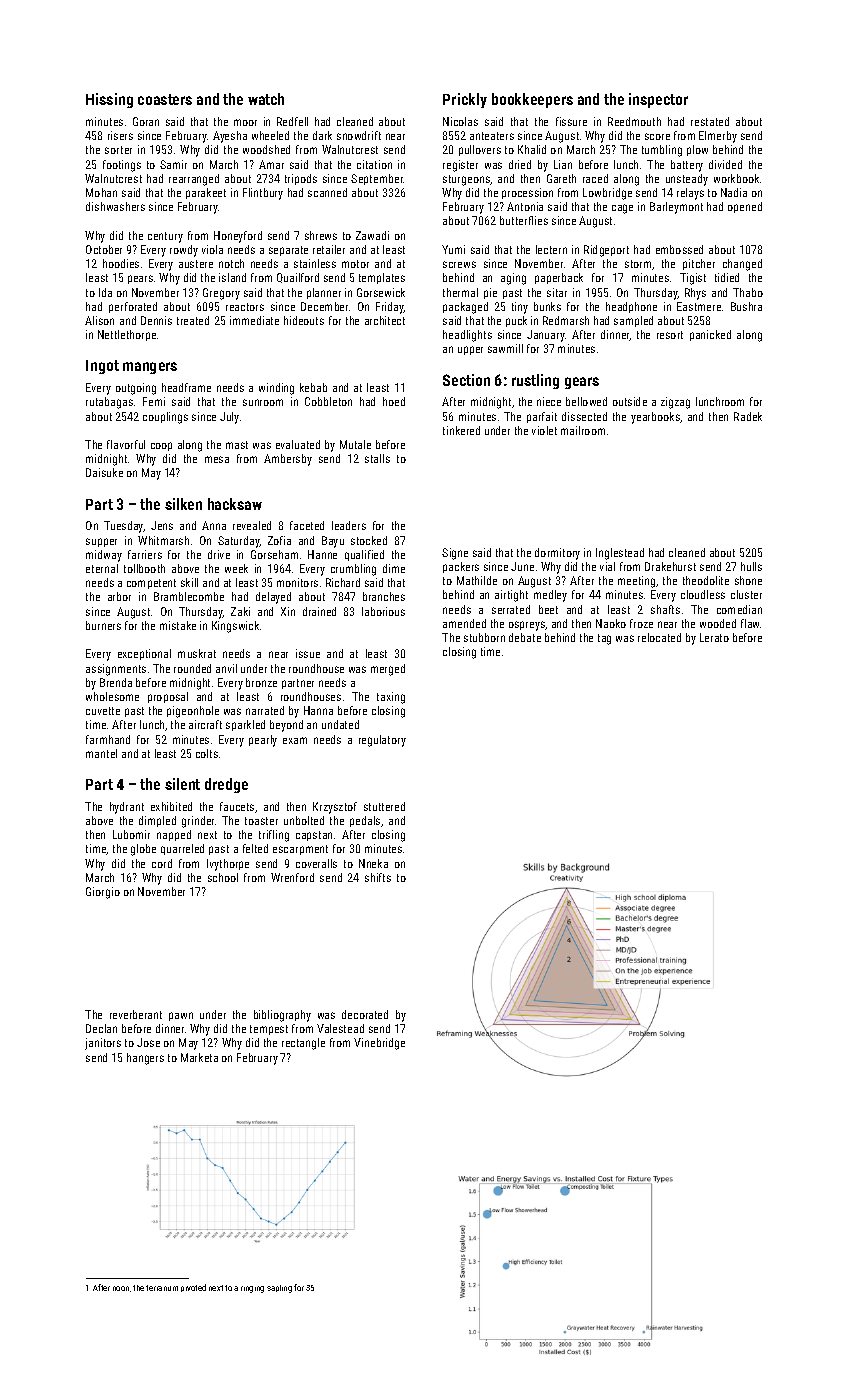 This image has width=849, height=1400. Describe the element at coordinates (118, 150) in the image. I see `sorter` at that location.
